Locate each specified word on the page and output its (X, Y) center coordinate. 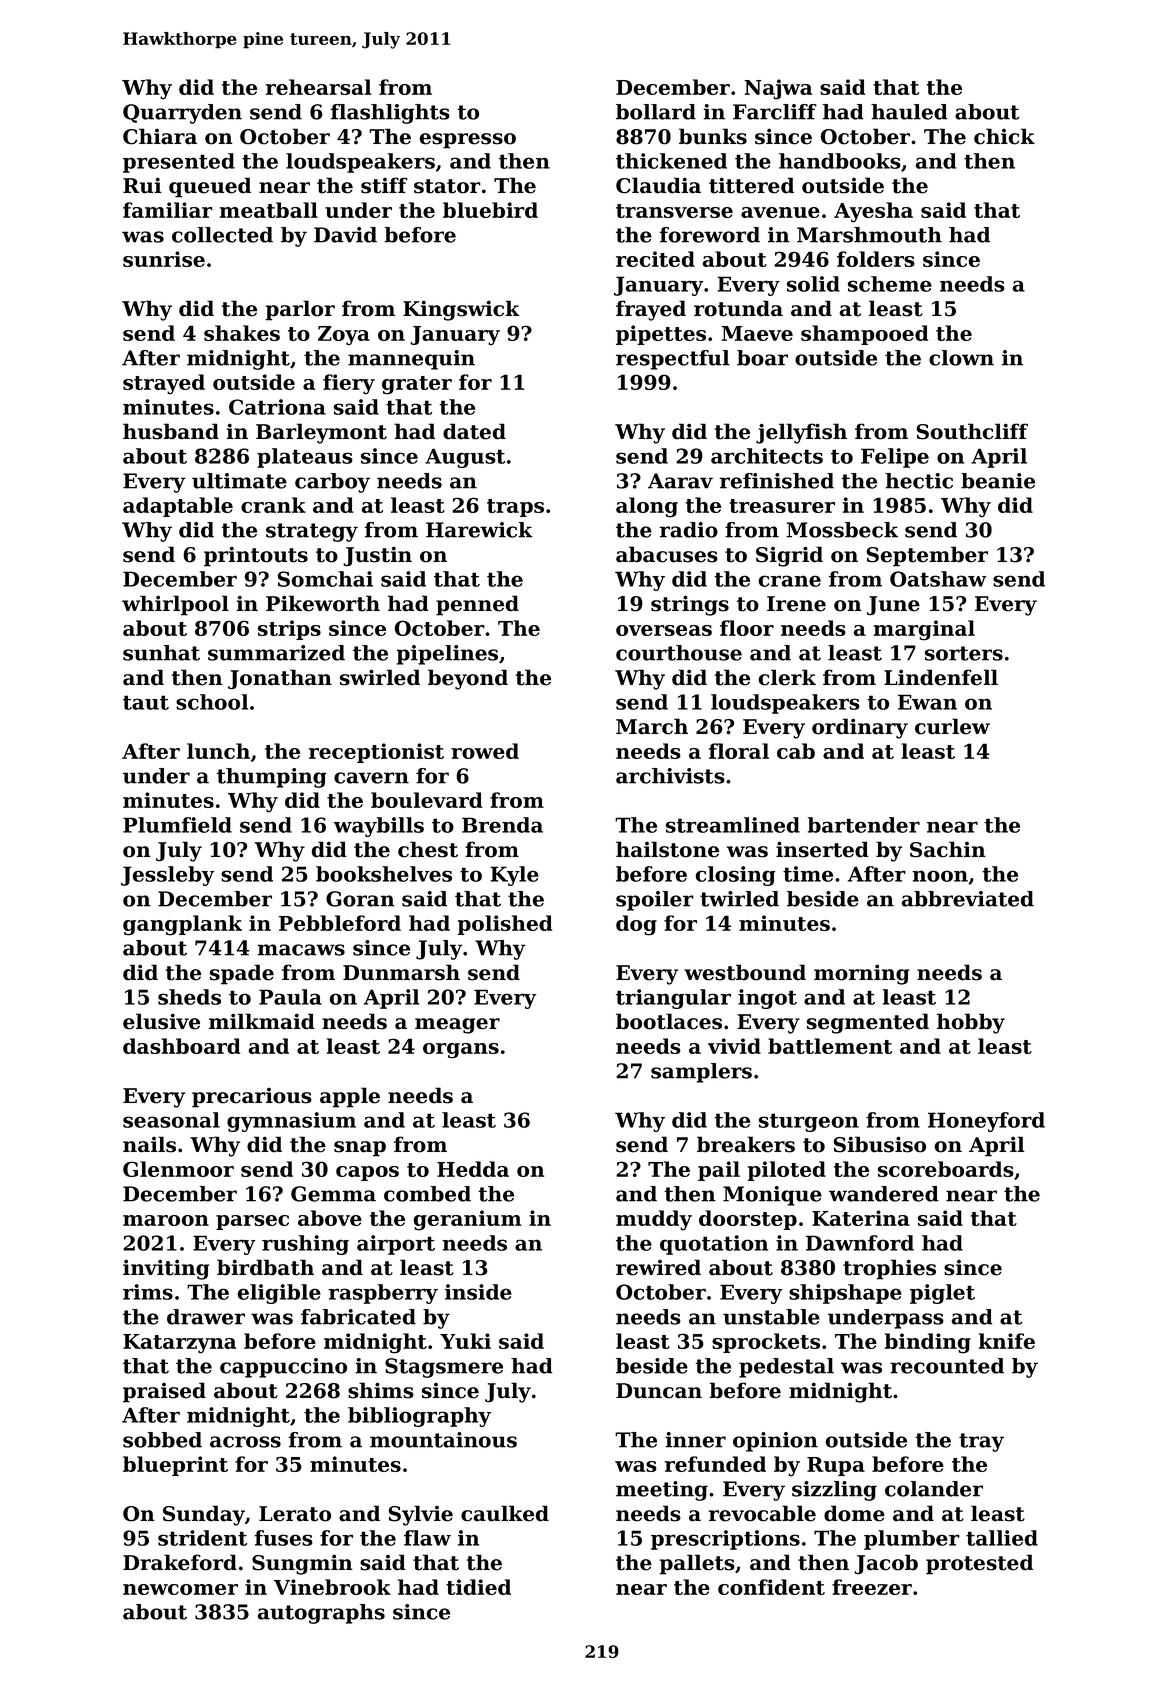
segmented (868, 1023)
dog (636, 925)
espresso (467, 141)
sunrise (164, 259)
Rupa (836, 1466)
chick (1004, 136)
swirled (380, 677)
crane (789, 581)
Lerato (295, 1514)
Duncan (659, 1391)
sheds (189, 997)
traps (515, 508)
